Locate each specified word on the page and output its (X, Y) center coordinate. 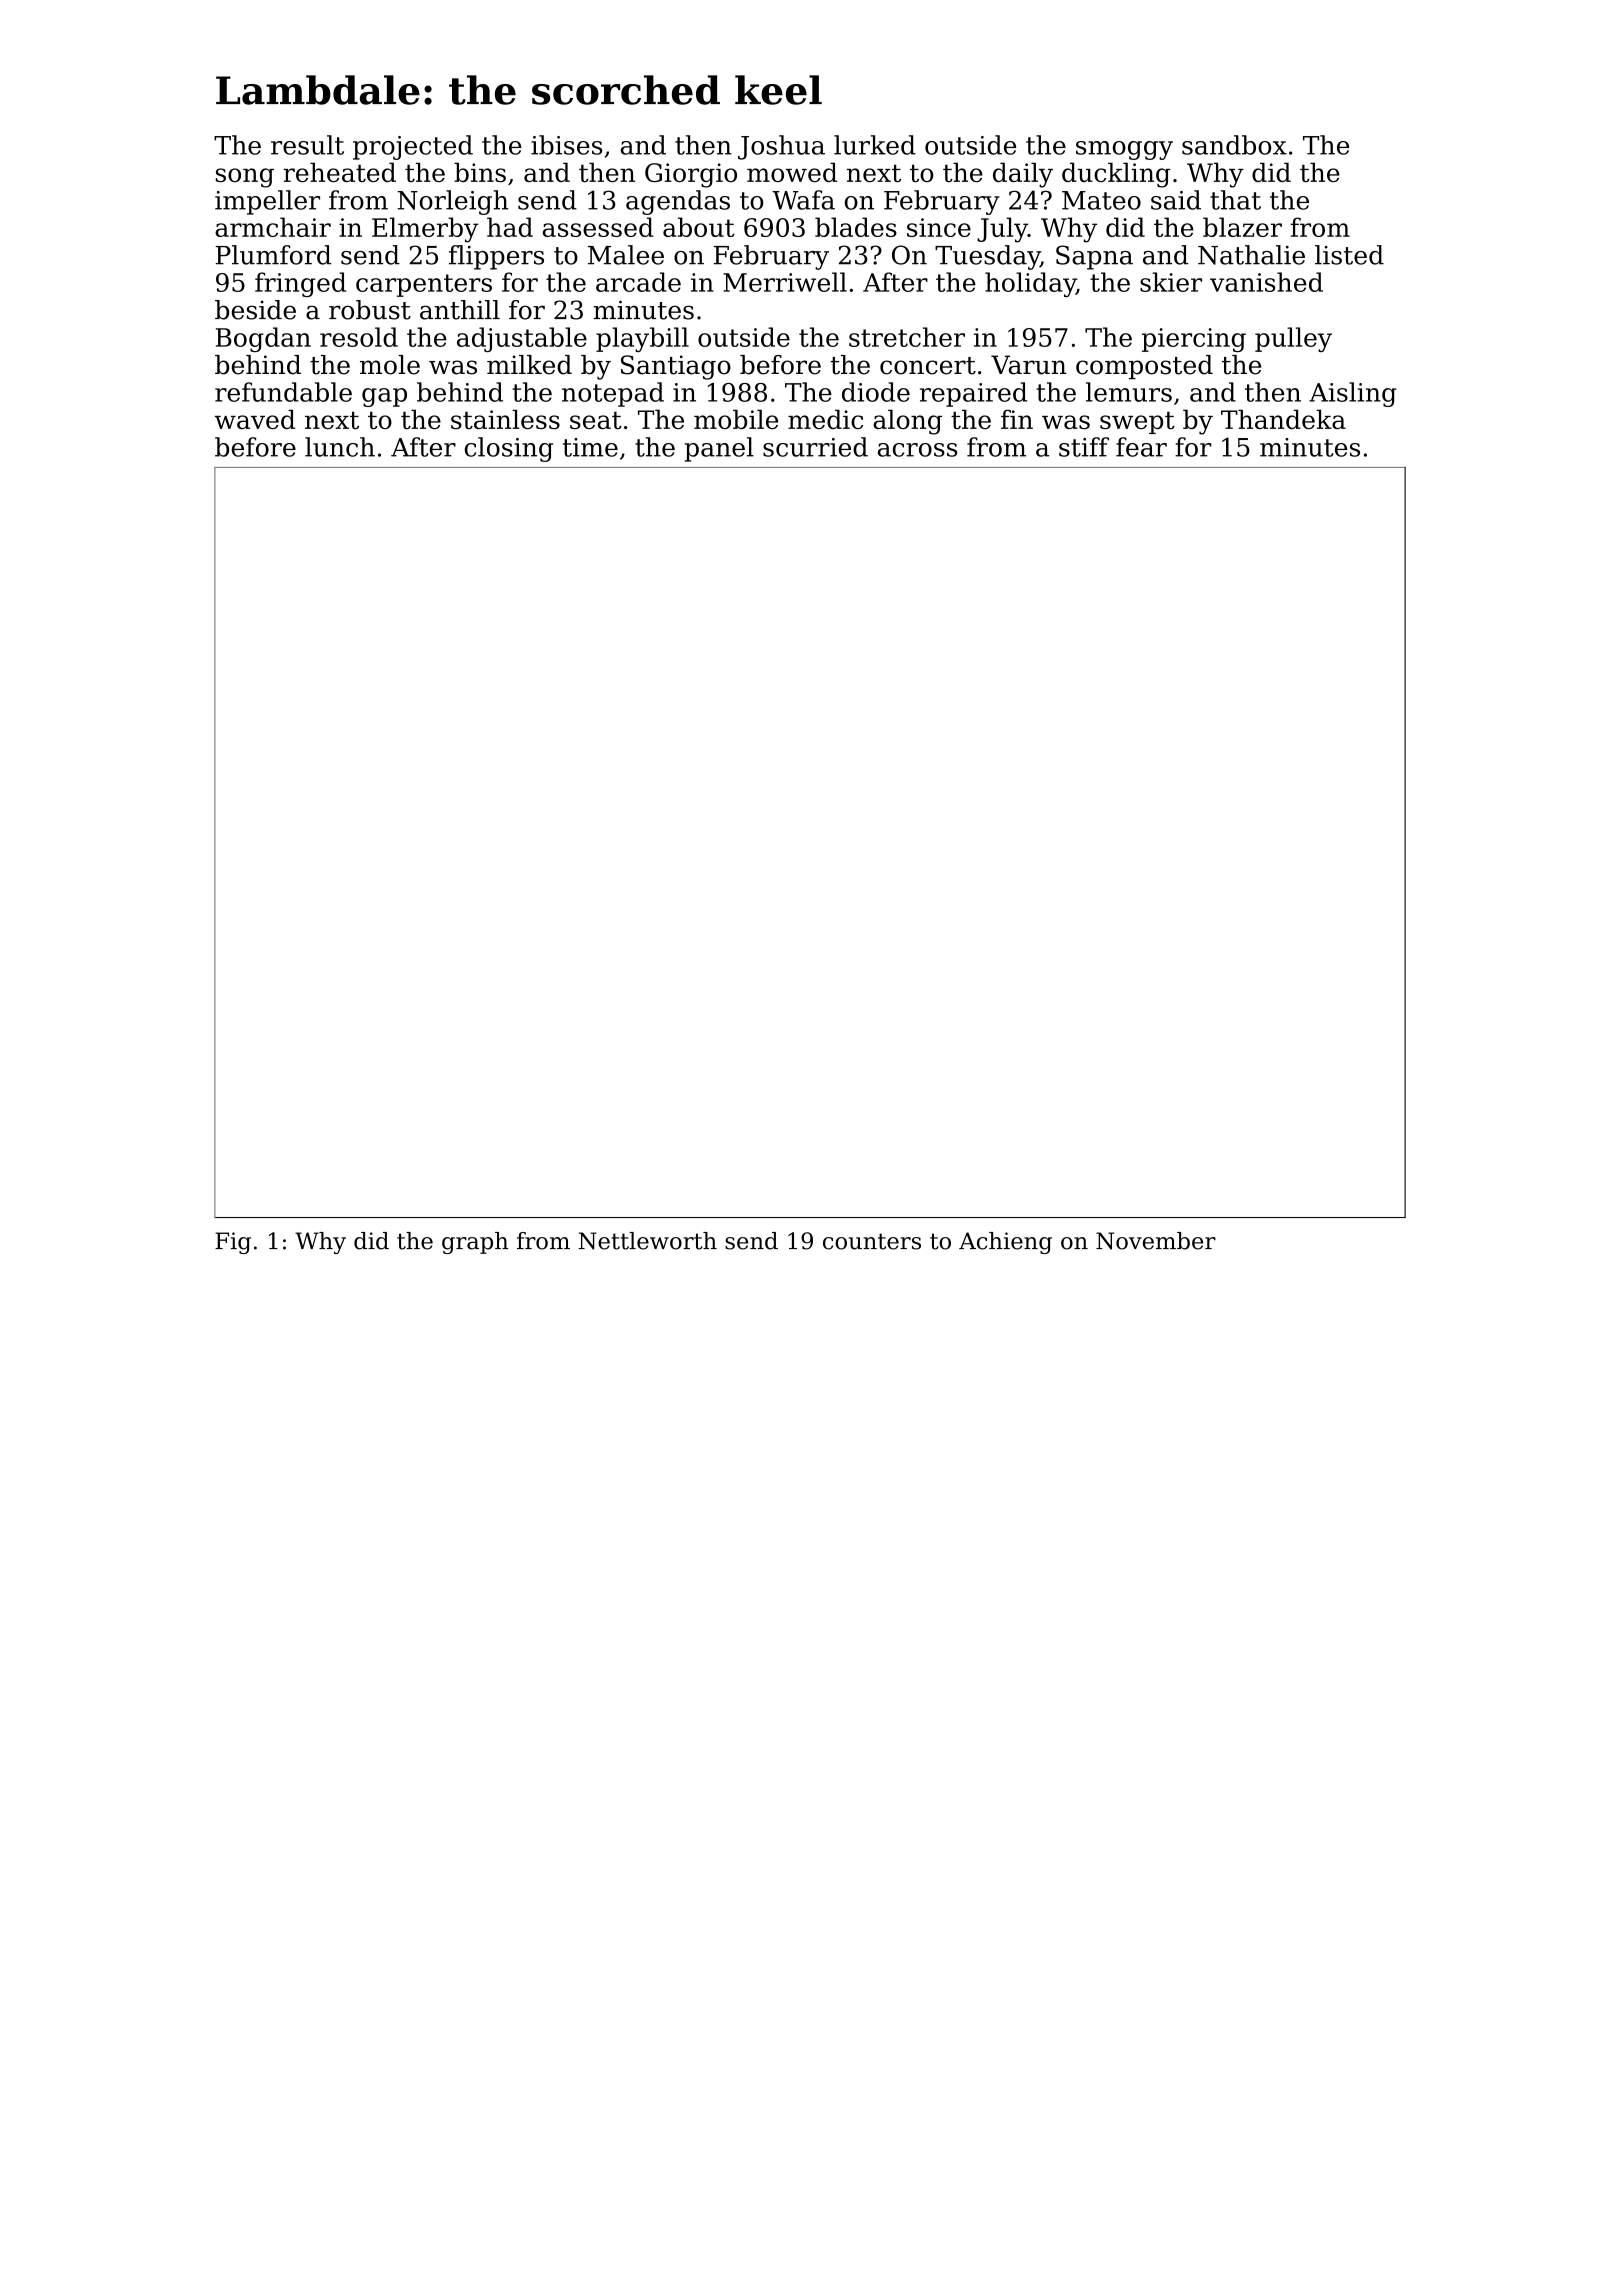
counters (872, 1241)
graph (475, 1243)
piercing (1194, 340)
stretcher (907, 337)
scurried (815, 447)
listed (1349, 255)
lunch (340, 447)
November (1156, 1241)
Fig (233, 1243)
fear (1141, 447)
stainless (505, 419)
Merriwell (785, 282)
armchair (273, 227)
